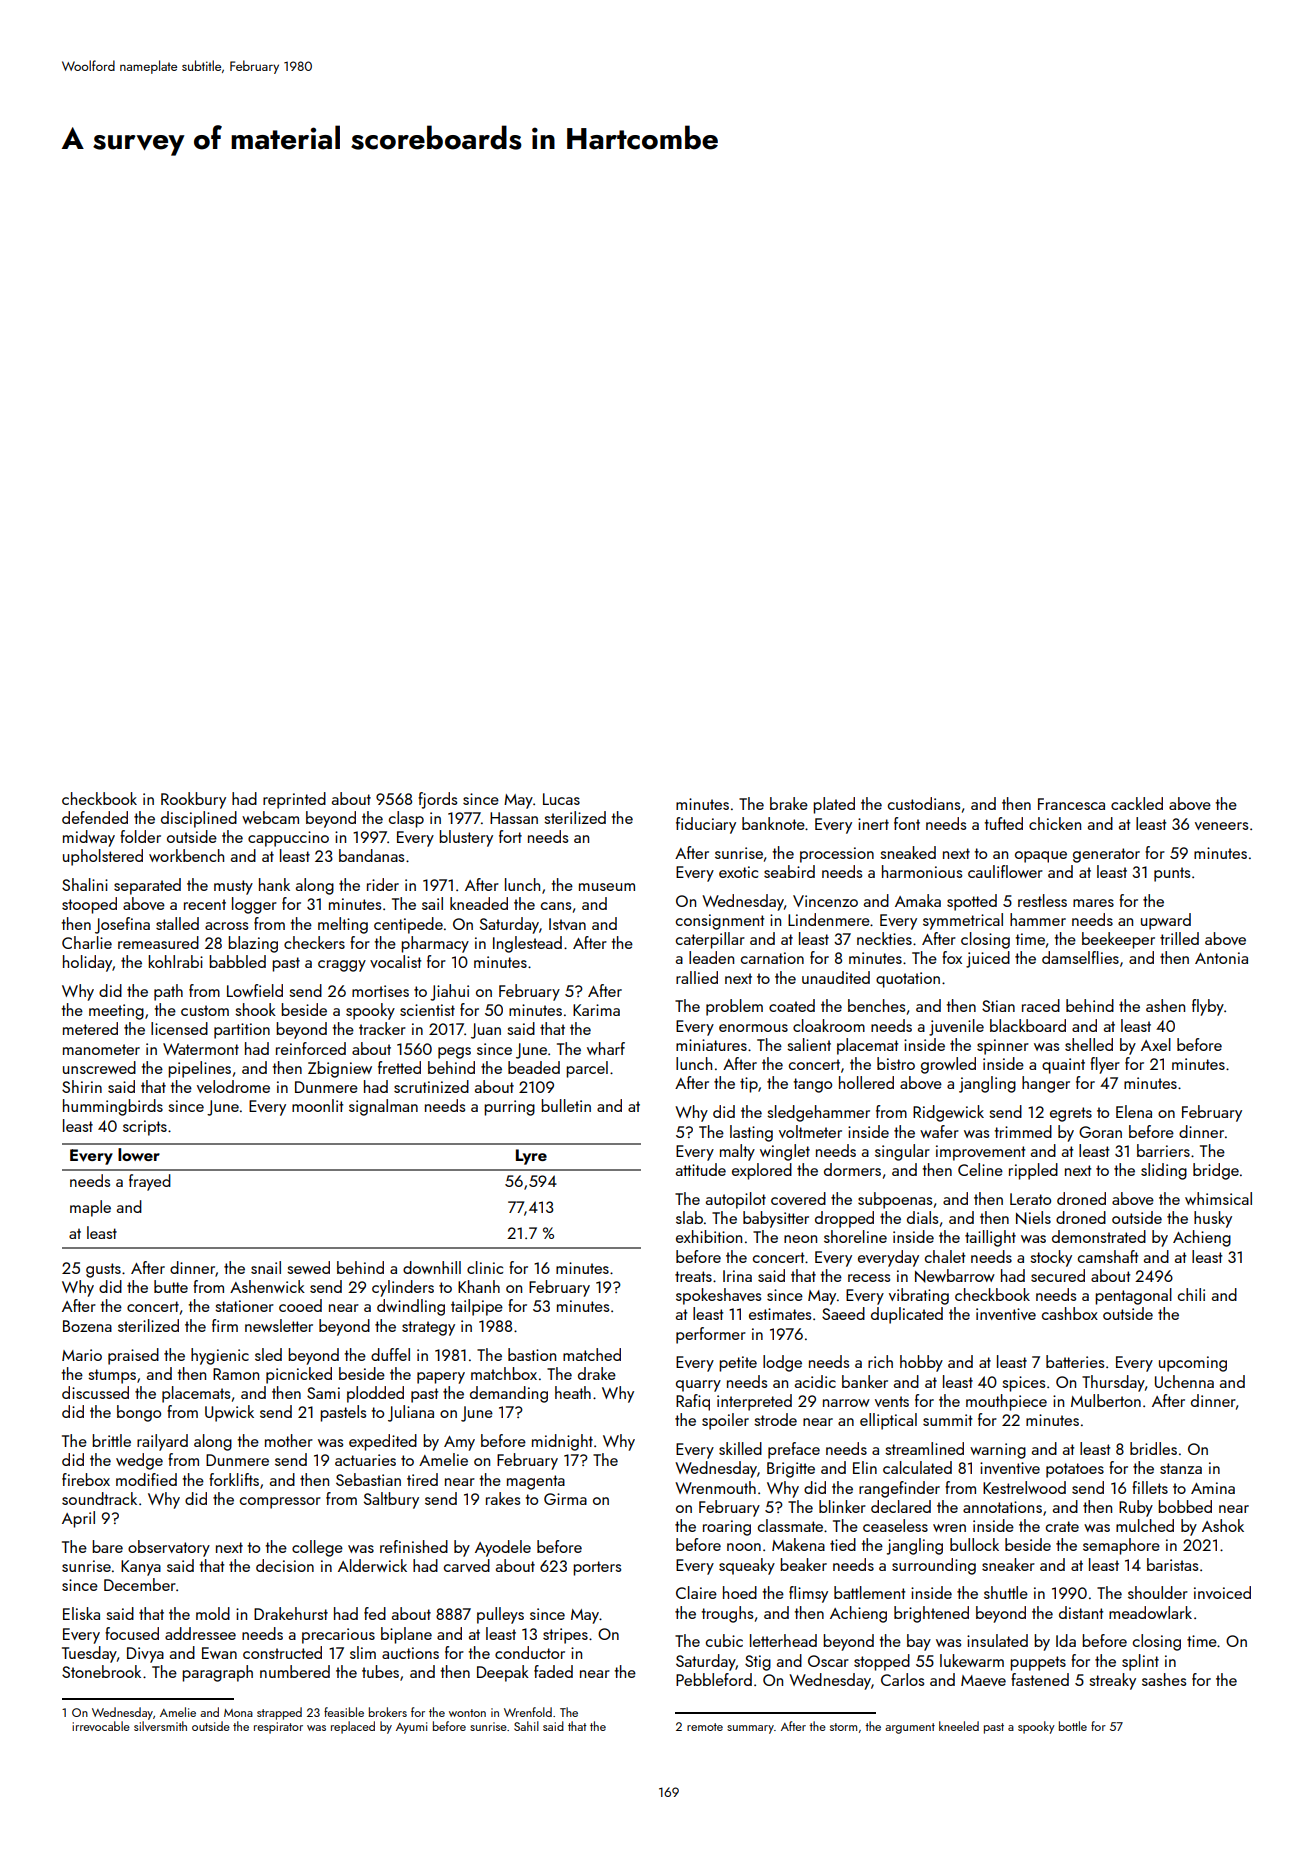 This screenshot has width=1316, height=1862. Describe the element at coordinates (934, 1566) in the screenshot. I see `surrounding` at that location.
